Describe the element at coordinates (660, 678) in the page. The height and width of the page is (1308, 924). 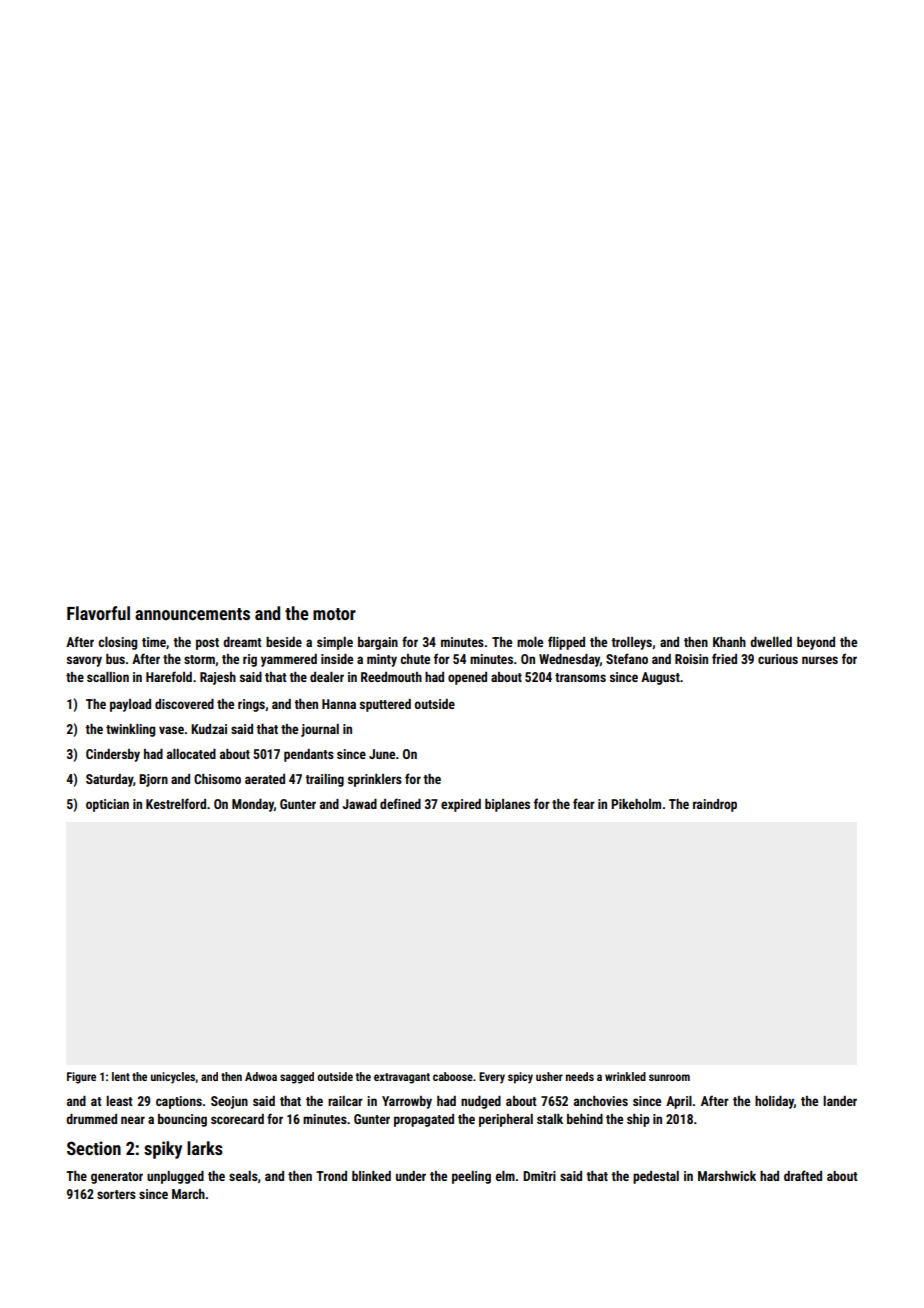
I see `August` at that location.
